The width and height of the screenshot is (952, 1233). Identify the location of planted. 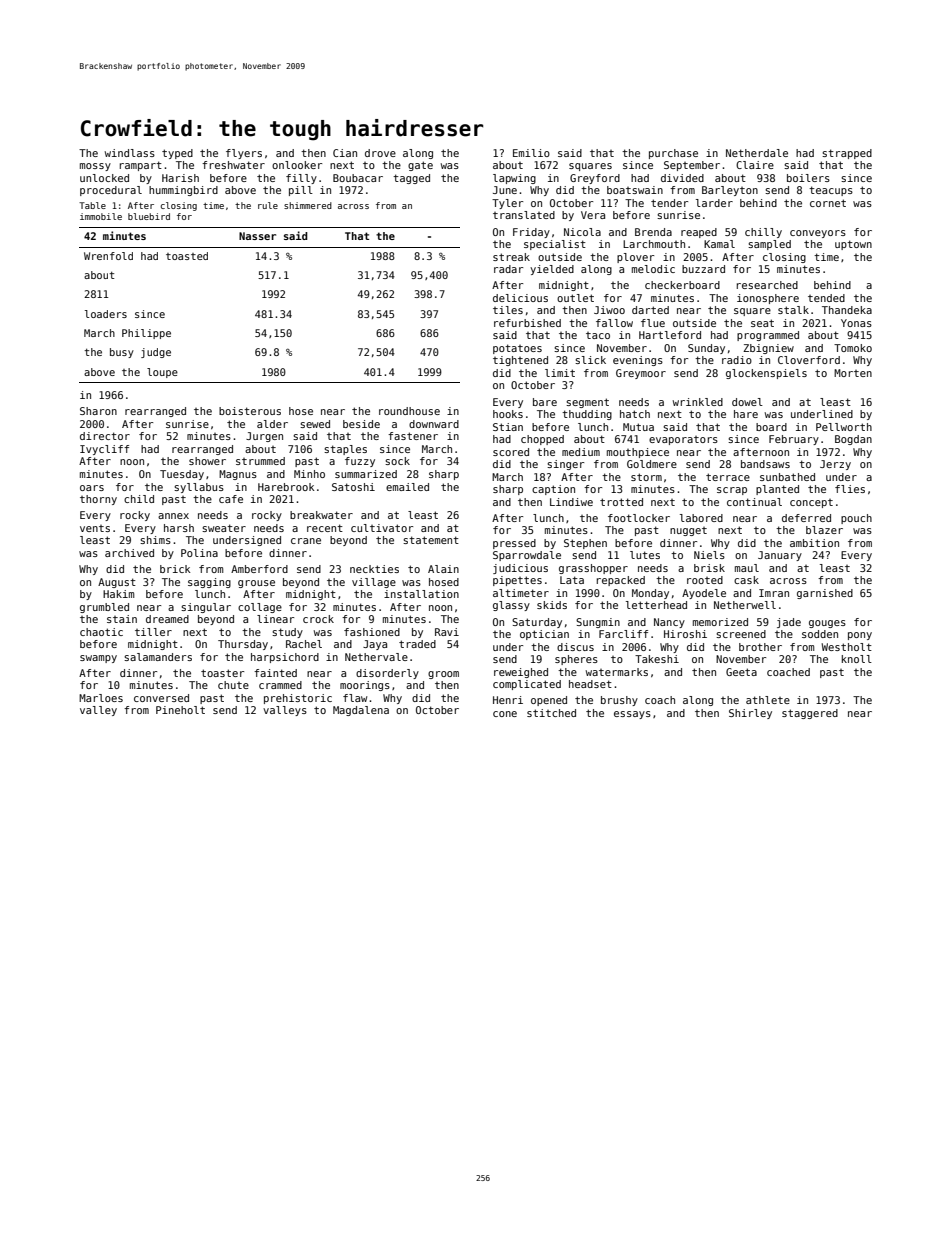
(777, 490).
